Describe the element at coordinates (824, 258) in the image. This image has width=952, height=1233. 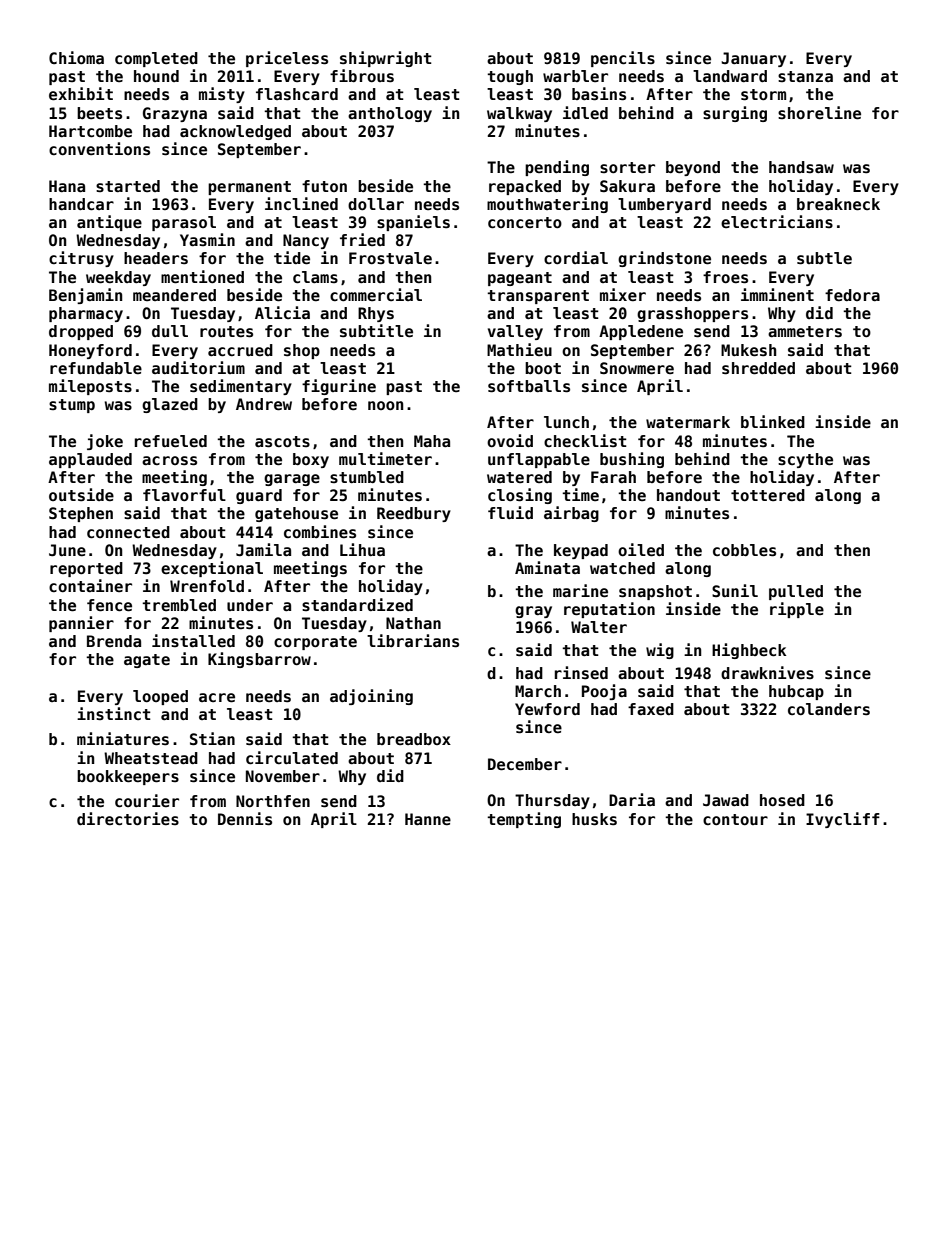
I see `subtle` at that location.
